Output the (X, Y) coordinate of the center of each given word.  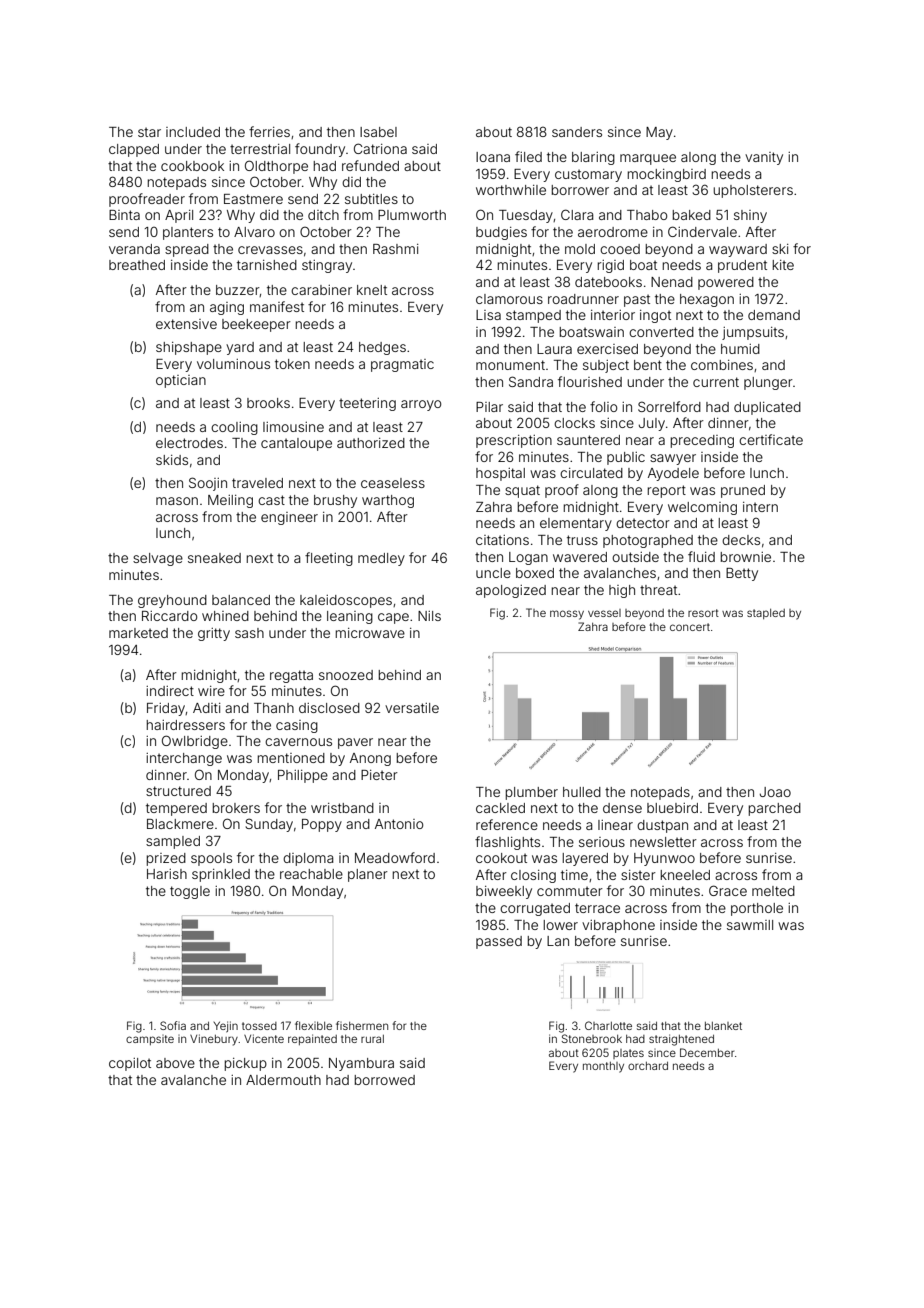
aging (227, 308)
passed (499, 942)
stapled (766, 614)
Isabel (378, 132)
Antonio (399, 824)
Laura (554, 349)
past (637, 300)
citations (502, 540)
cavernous (298, 742)
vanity (764, 158)
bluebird (672, 808)
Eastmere (253, 199)
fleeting (329, 559)
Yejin (226, 1026)
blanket (723, 1026)
